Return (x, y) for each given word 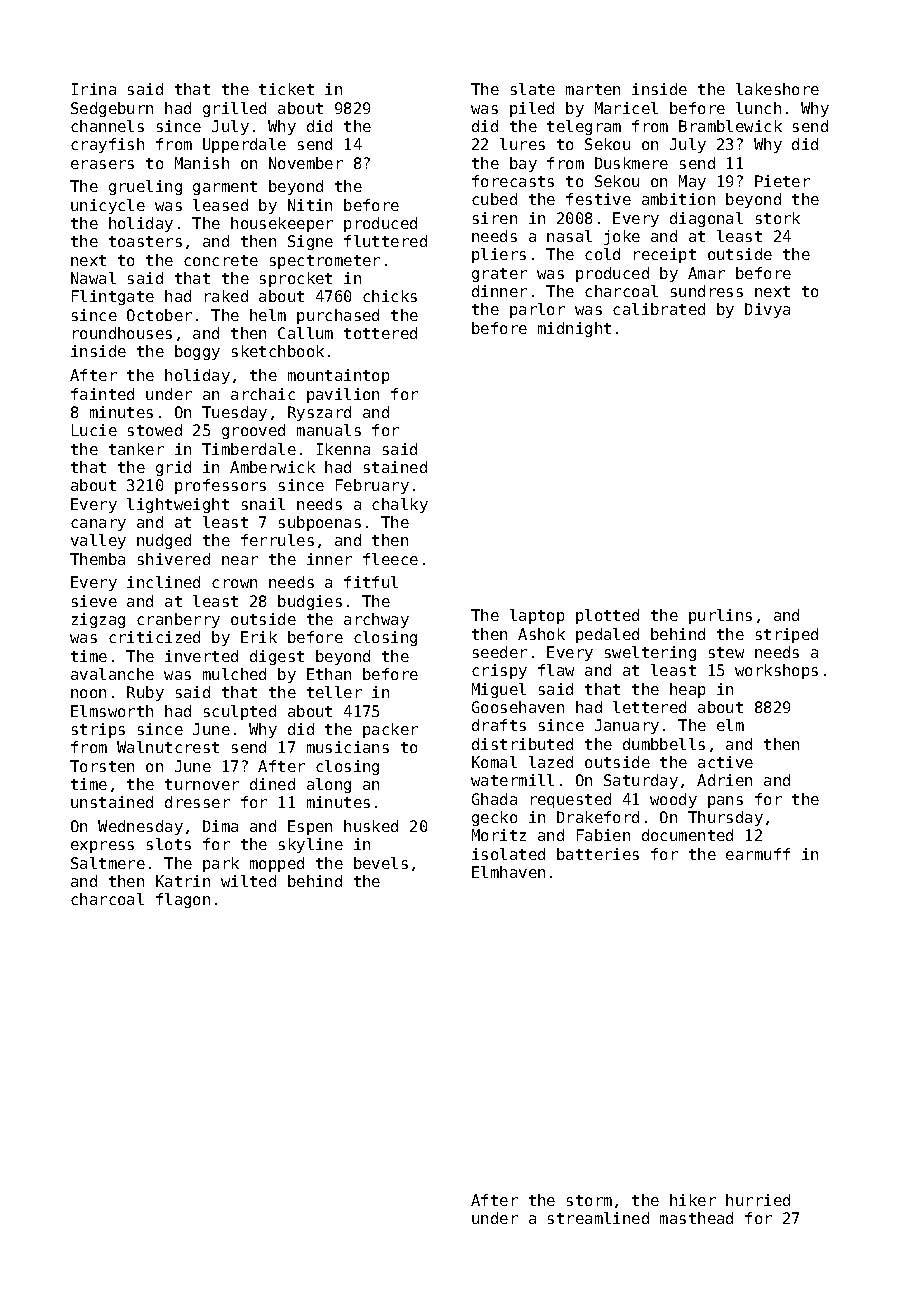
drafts (499, 725)
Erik (259, 637)
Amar (706, 273)
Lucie (94, 430)
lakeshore (777, 89)
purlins (720, 616)
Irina (94, 89)
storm (589, 1200)
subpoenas (320, 523)
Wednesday (140, 827)
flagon (183, 900)
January (627, 726)
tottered (380, 333)
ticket (286, 89)
